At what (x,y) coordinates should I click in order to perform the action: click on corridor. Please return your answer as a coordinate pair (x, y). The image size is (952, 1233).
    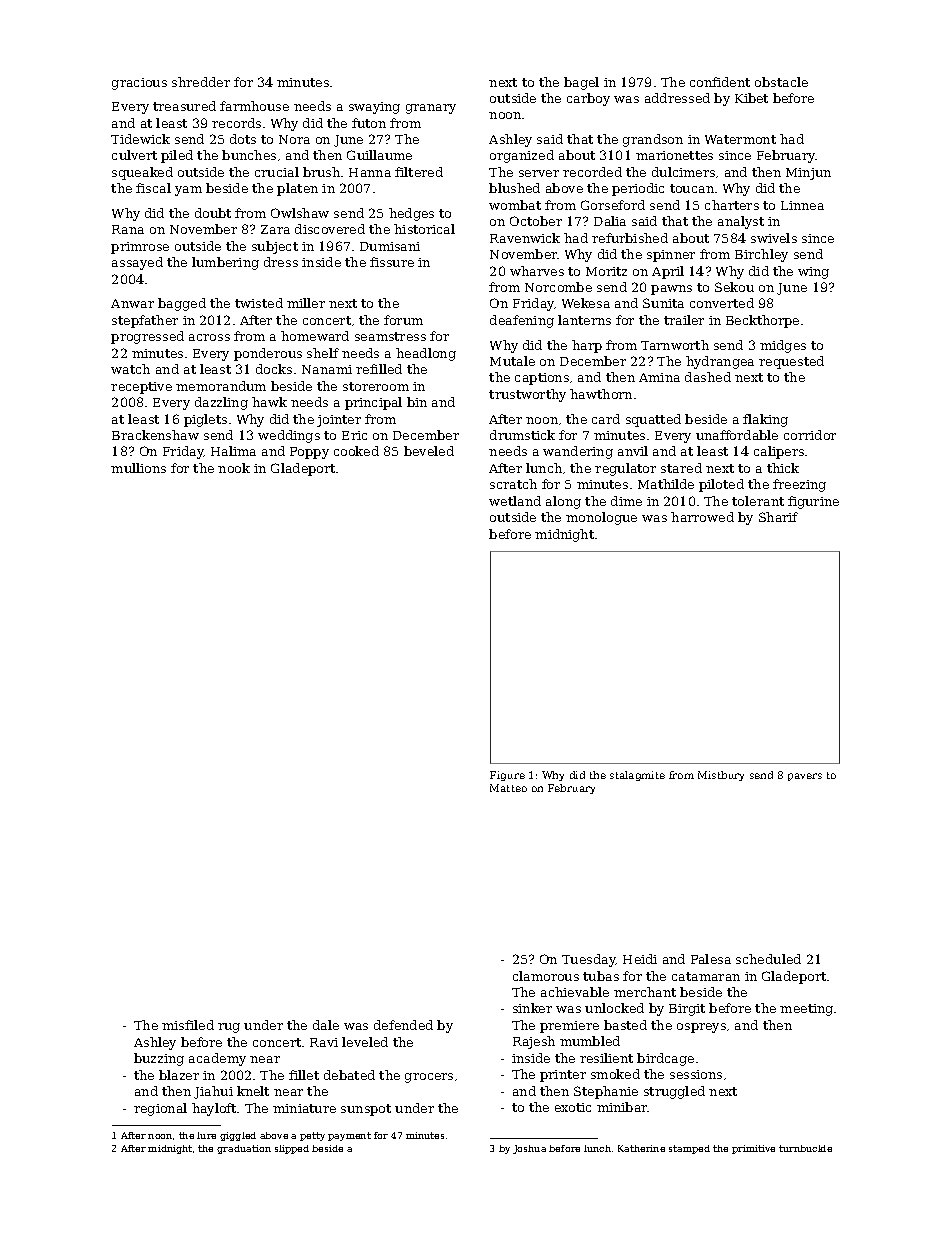
    Looking at the image, I should click on (810, 435).
